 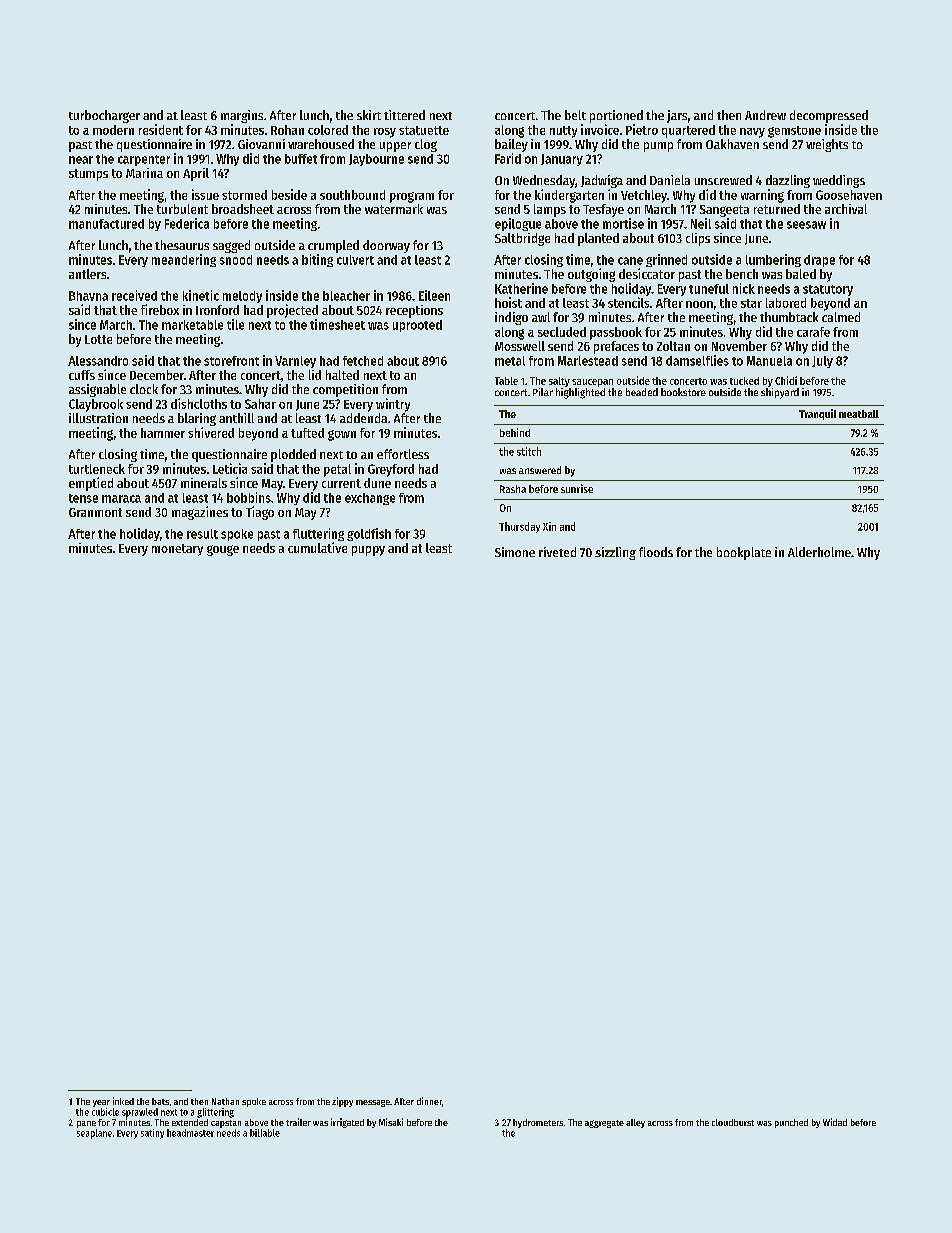 I want to click on cuffs, so click(x=82, y=375).
